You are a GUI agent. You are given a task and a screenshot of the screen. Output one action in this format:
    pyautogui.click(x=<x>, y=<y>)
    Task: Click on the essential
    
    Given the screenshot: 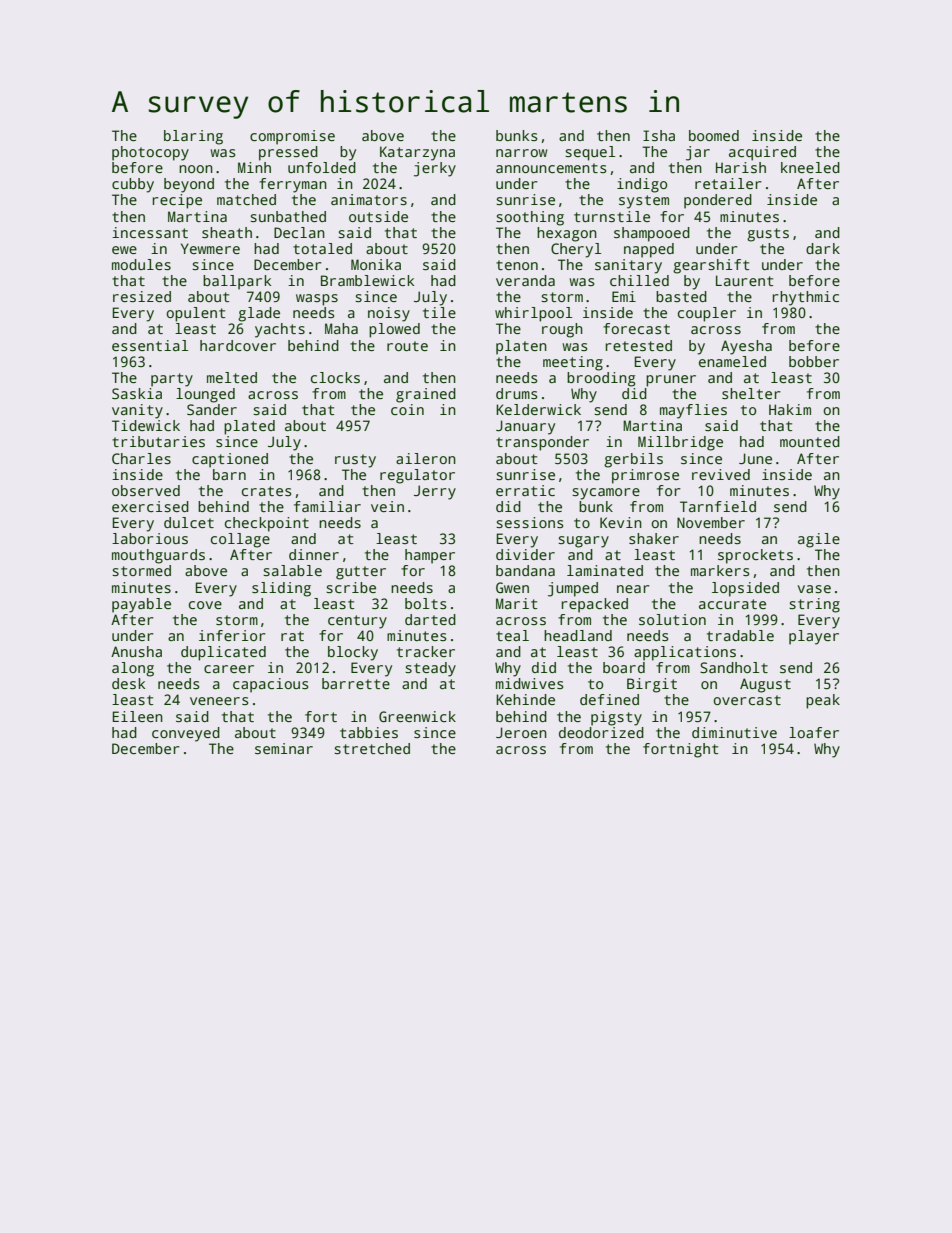 What is the action you would take?
    pyautogui.click(x=150, y=345)
